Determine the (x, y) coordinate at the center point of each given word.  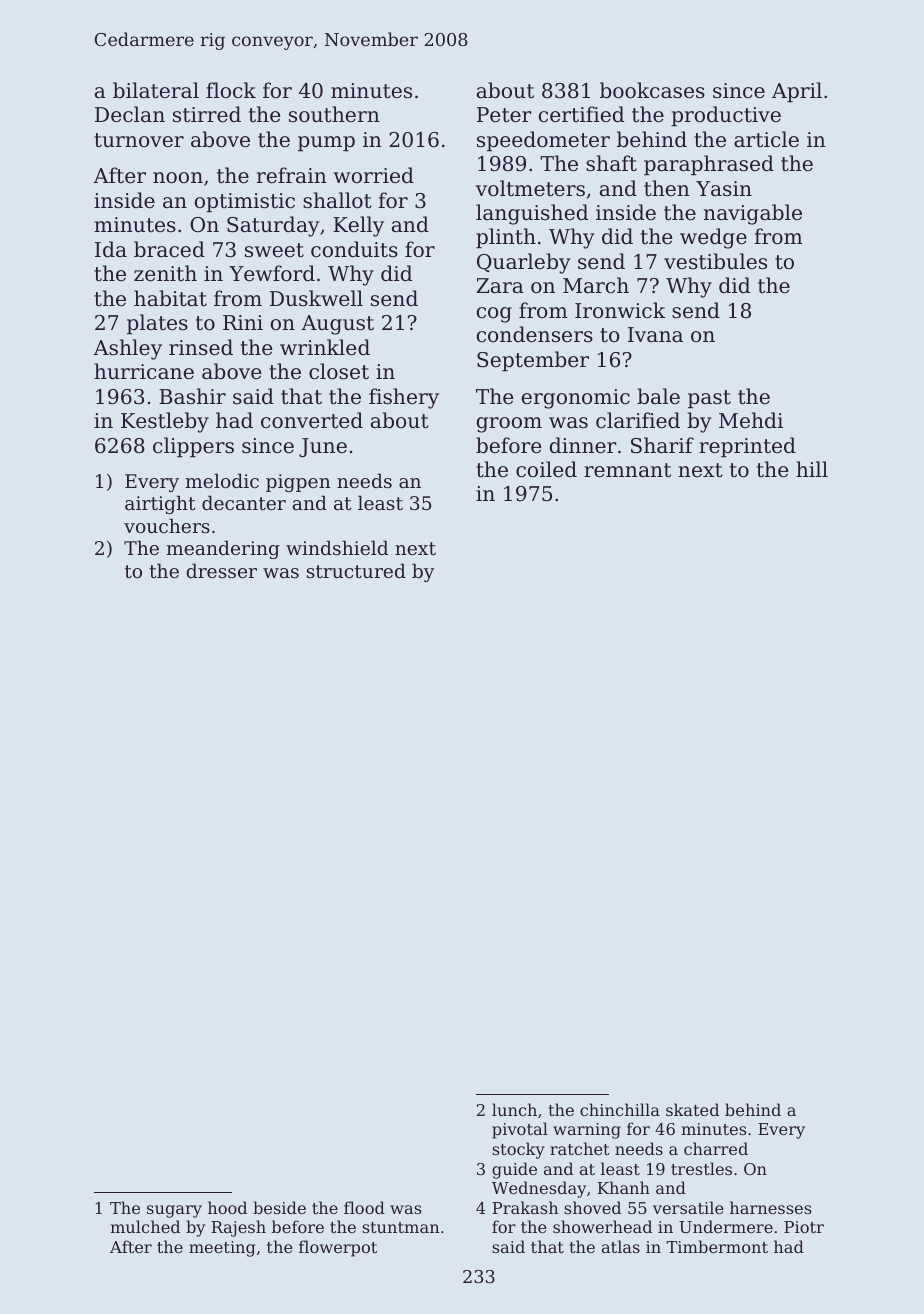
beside (279, 1207)
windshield (337, 547)
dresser (221, 570)
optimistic (245, 202)
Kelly (358, 226)
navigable (753, 214)
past (709, 399)
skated (692, 1109)
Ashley (127, 349)
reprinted (747, 447)
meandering (223, 549)
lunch (514, 1109)
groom (509, 425)
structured (356, 570)
